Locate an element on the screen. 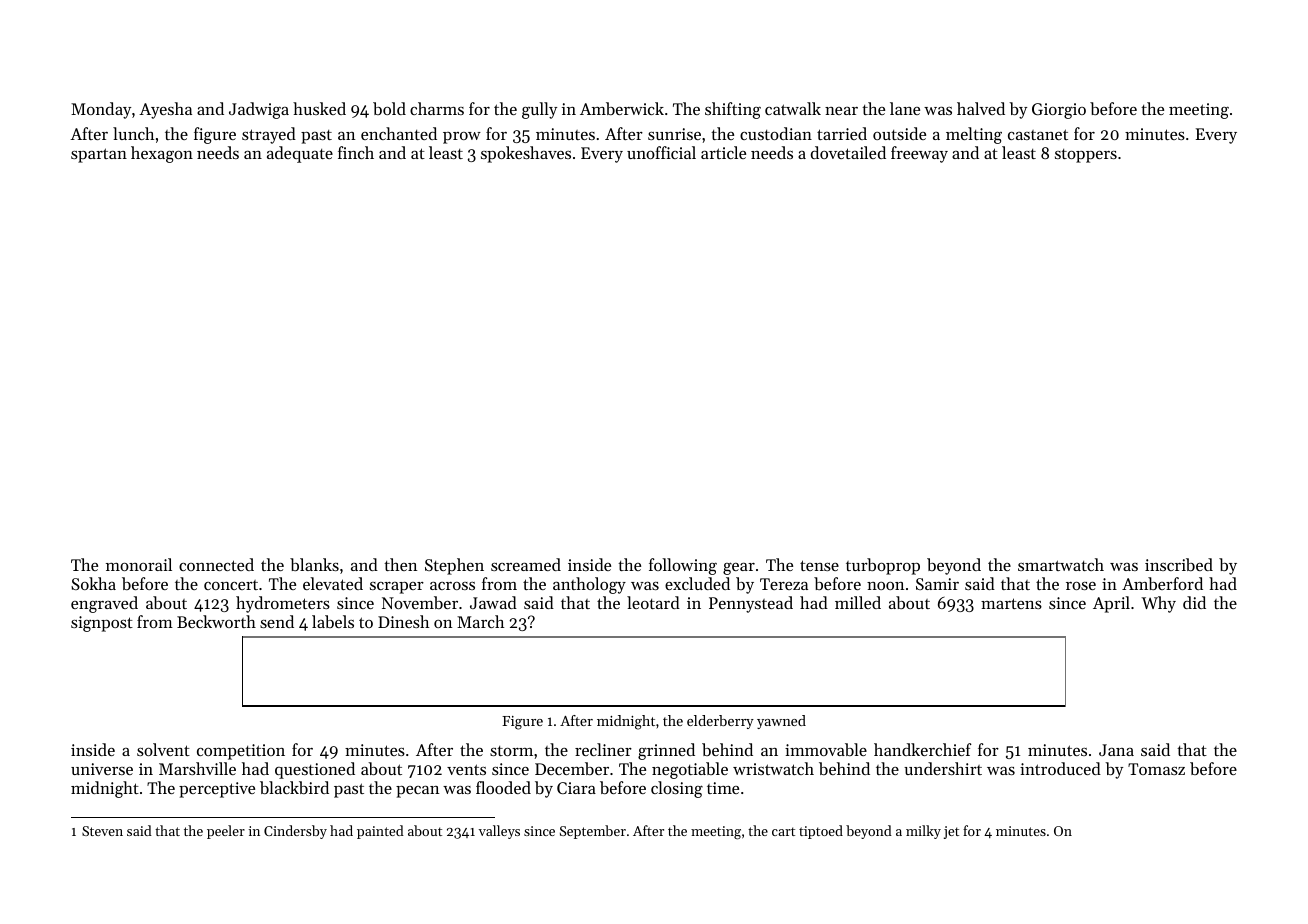 The height and width of the screenshot is (924, 1308). article is located at coordinates (723, 152).
